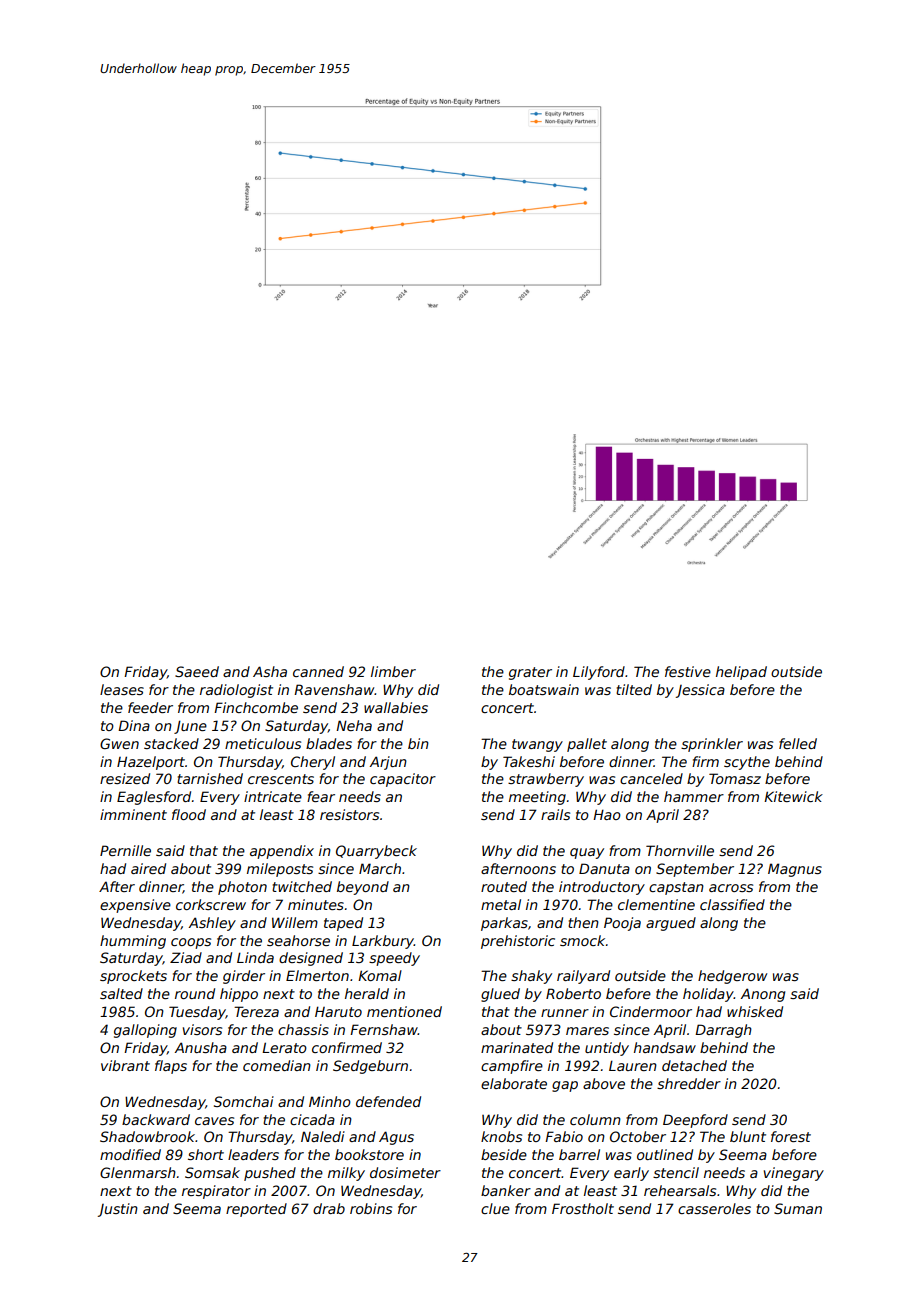  What do you see at coordinates (122, 689) in the screenshot?
I see `leases` at bounding box center [122, 689].
